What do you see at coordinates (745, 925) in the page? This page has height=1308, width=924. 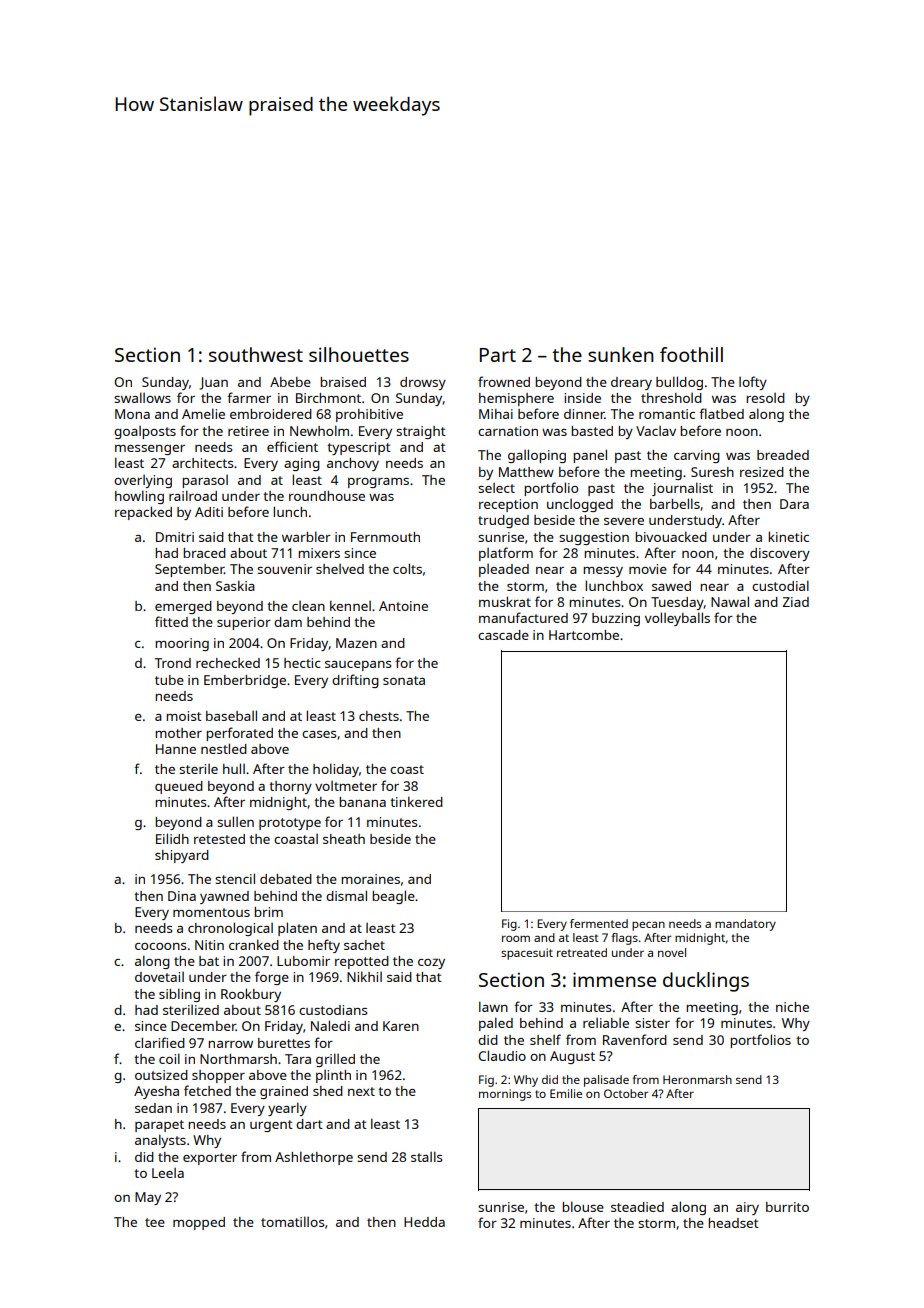 I see `mandatory` at bounding box center [745, 925].
